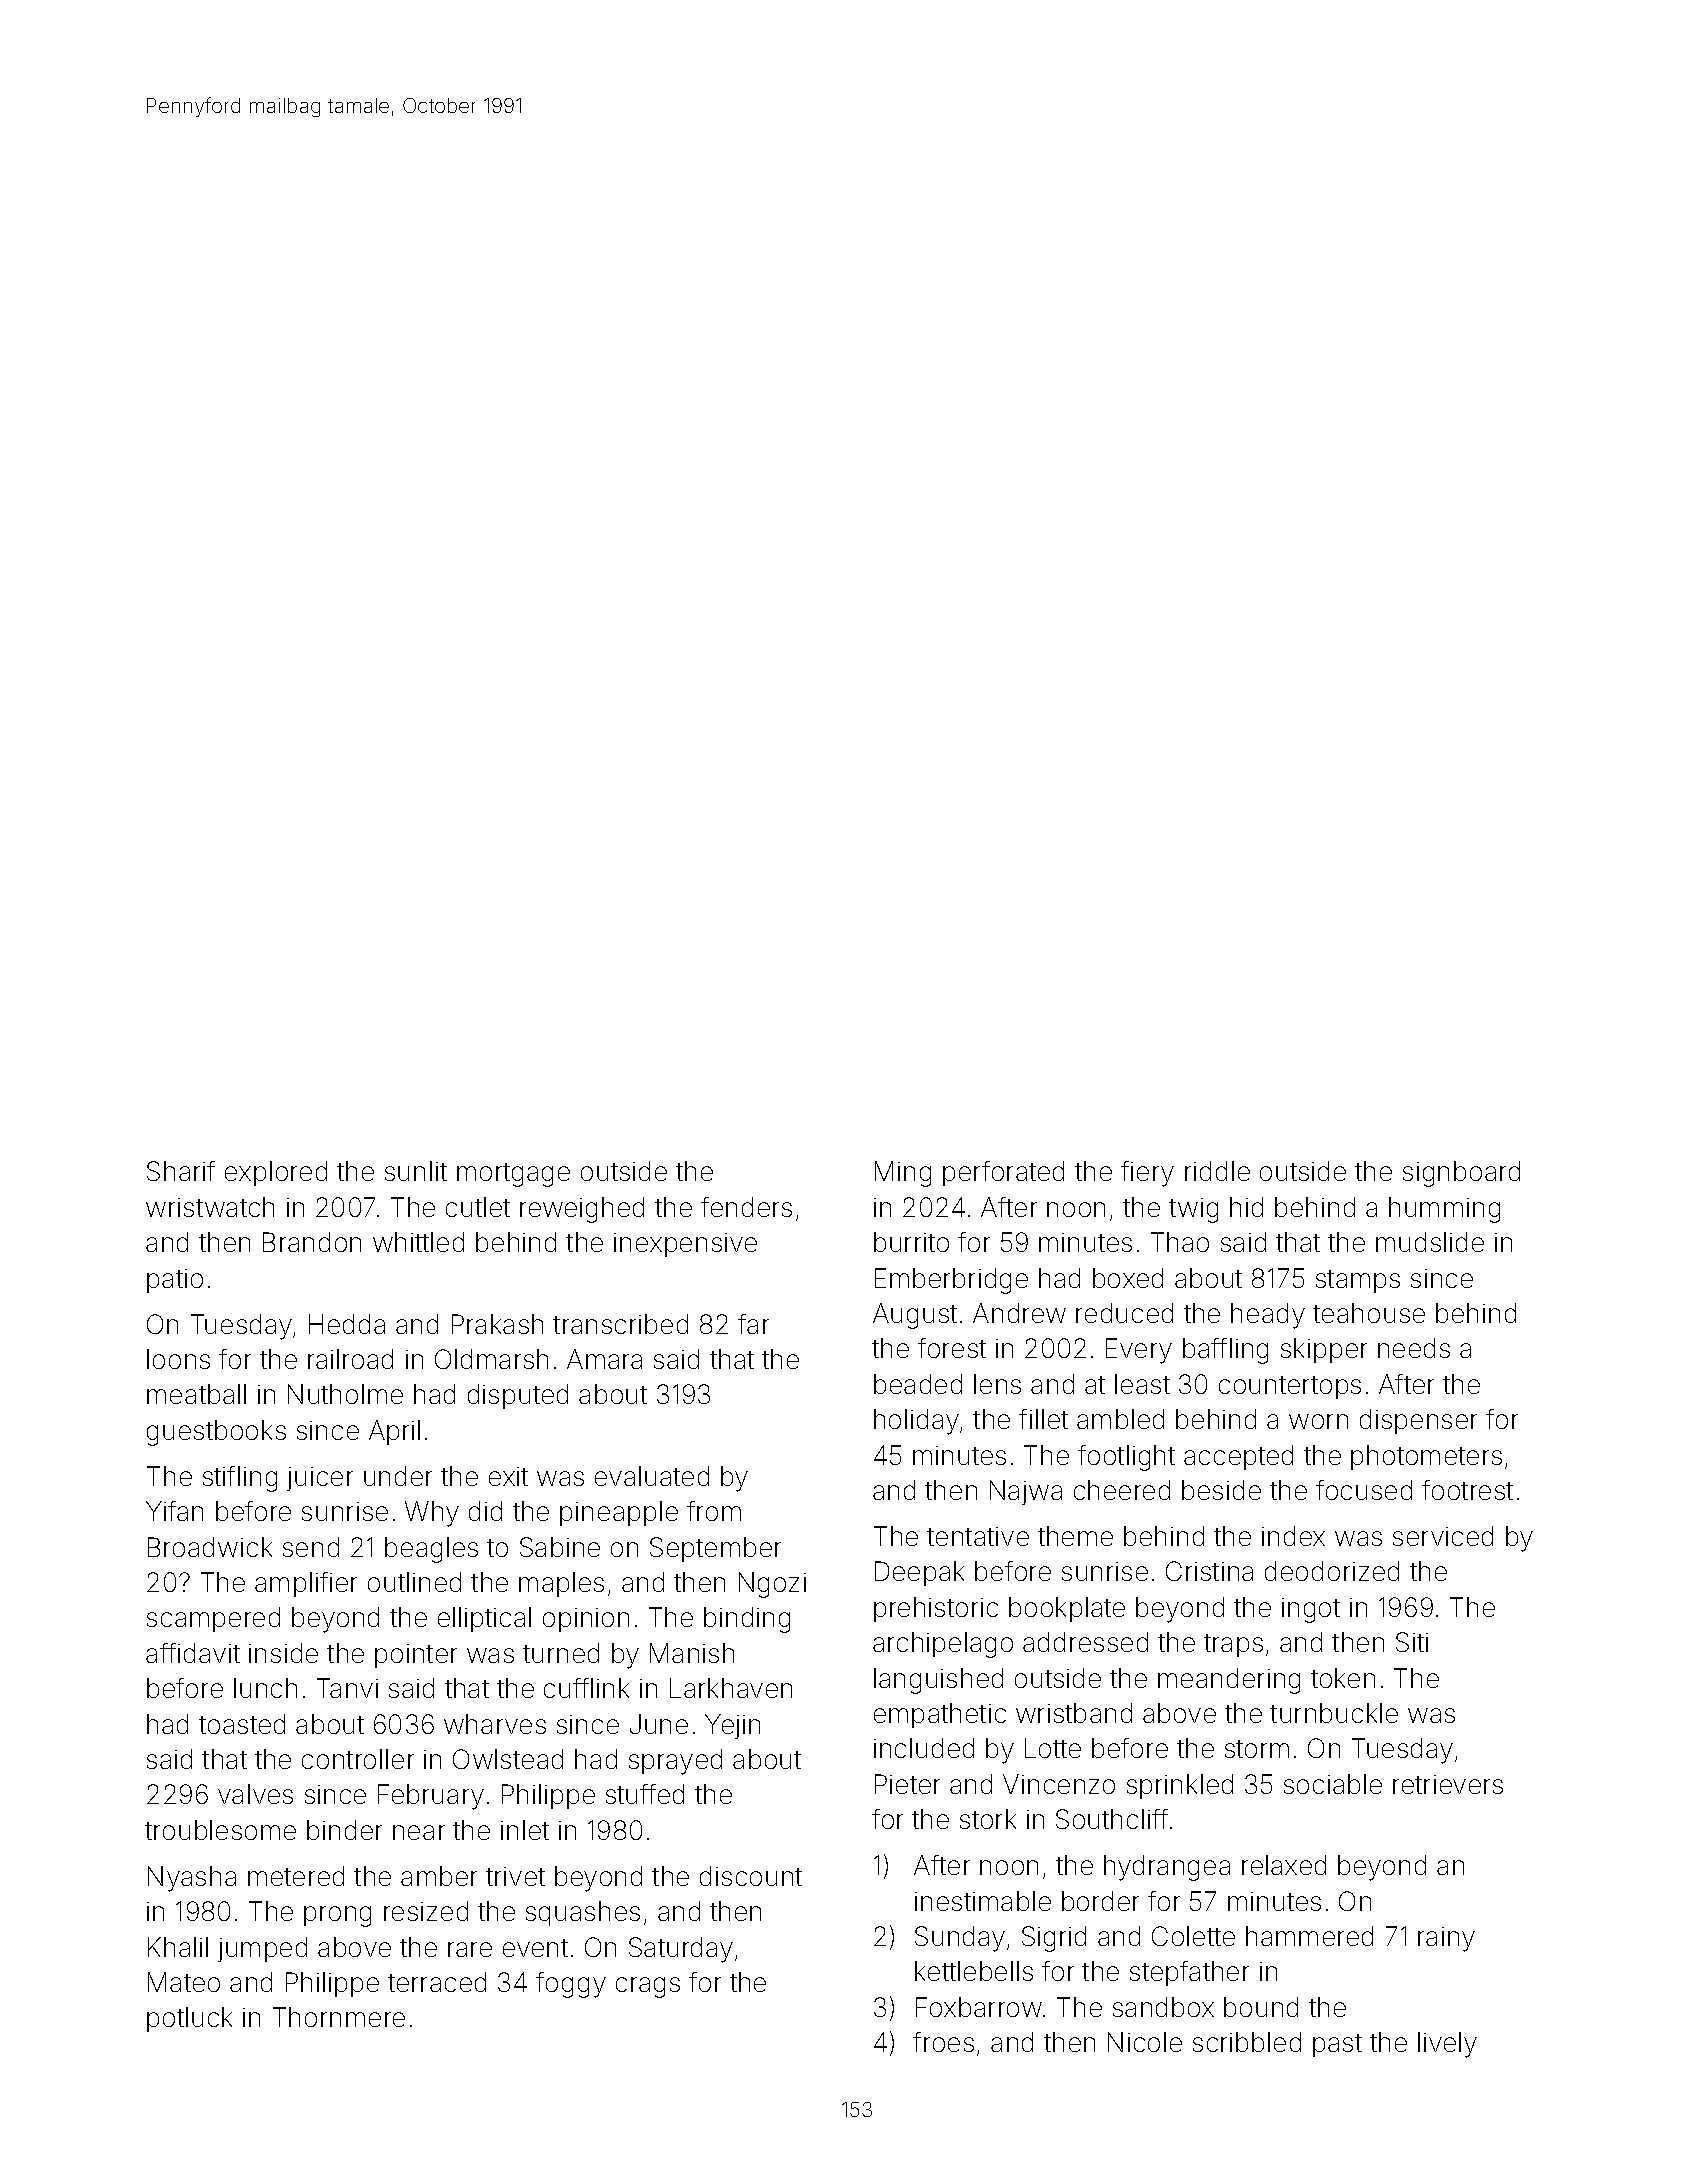 This page has height=2178, width=1683. What do you see at coordinates (1461, 1174) in the page?
I see `signboard` at bounding box center [1461, 1174].
